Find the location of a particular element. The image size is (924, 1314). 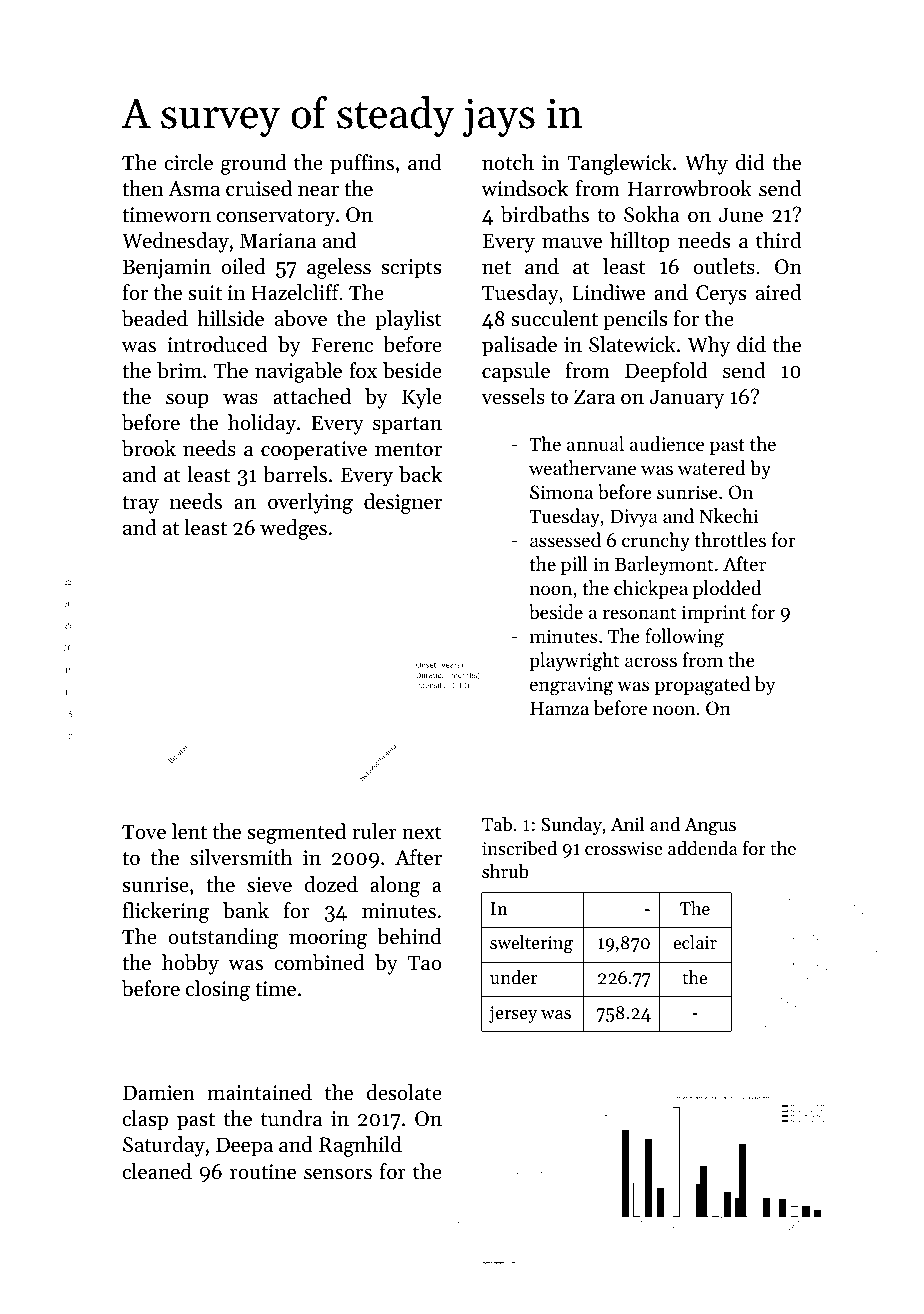

segmented is located at coordinates (296, 833).
